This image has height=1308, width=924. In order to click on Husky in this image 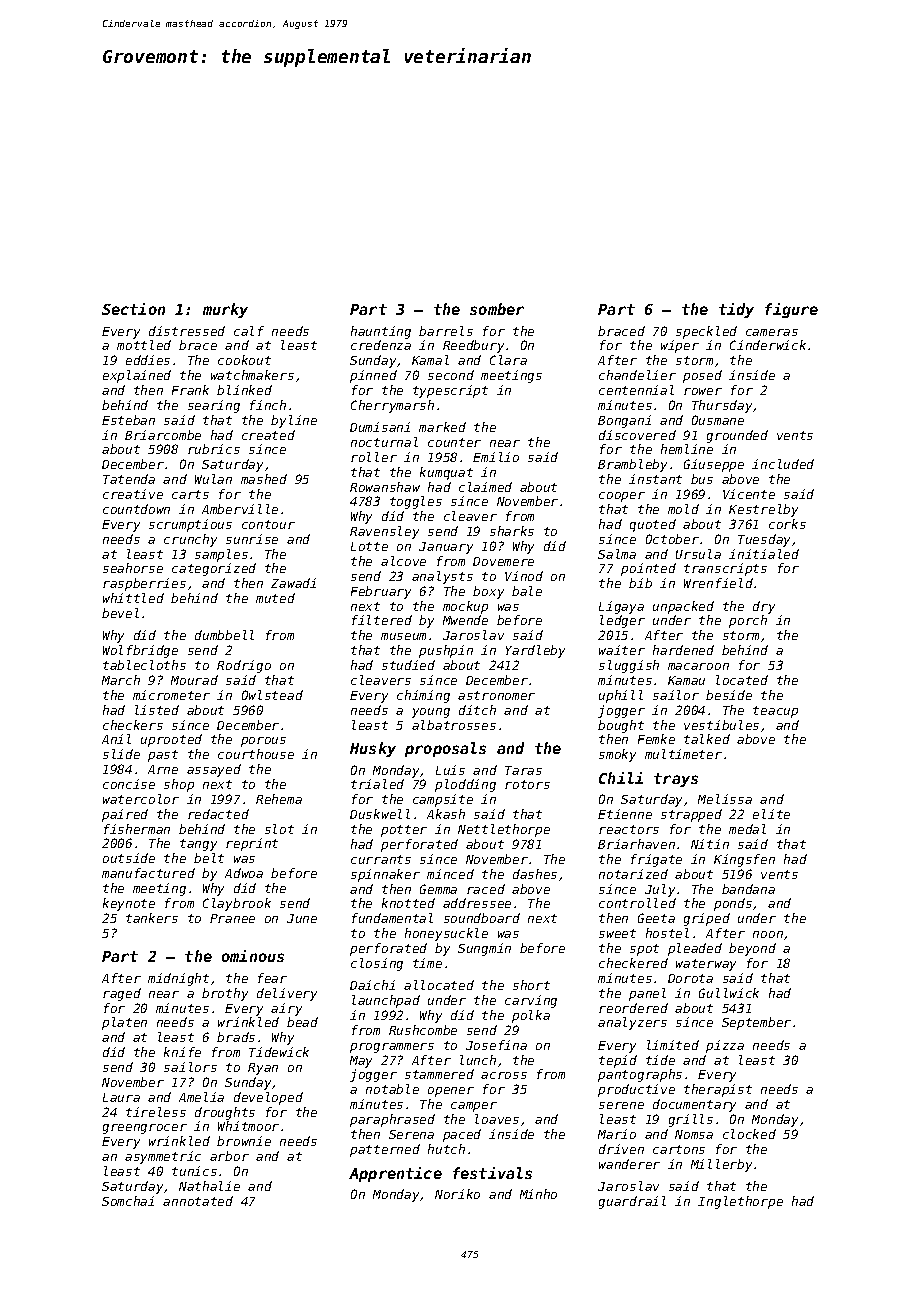, I will do `click(373, 749)`.
